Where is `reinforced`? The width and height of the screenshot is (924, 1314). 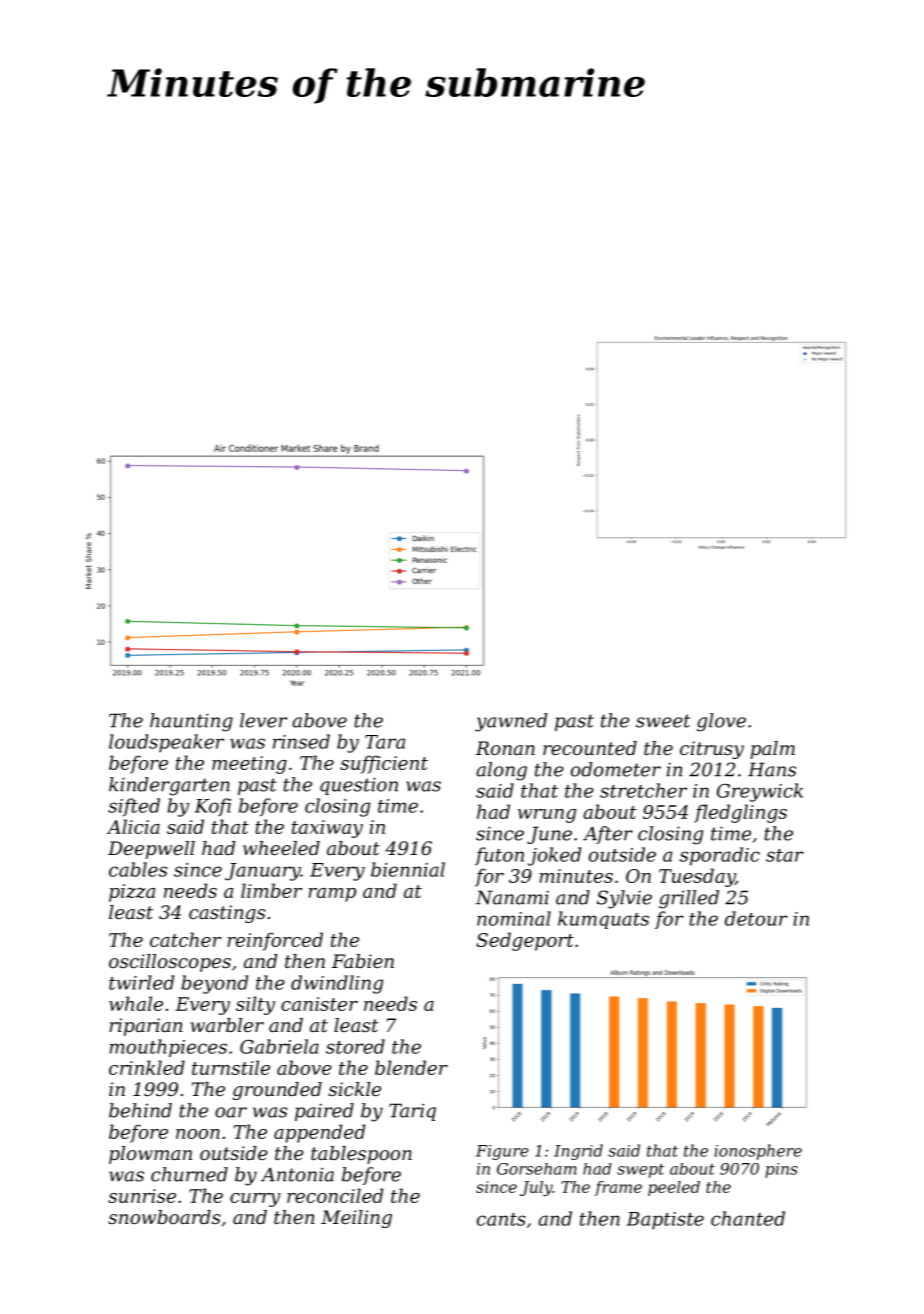
reinforced is located at coordinates (275, 941).
